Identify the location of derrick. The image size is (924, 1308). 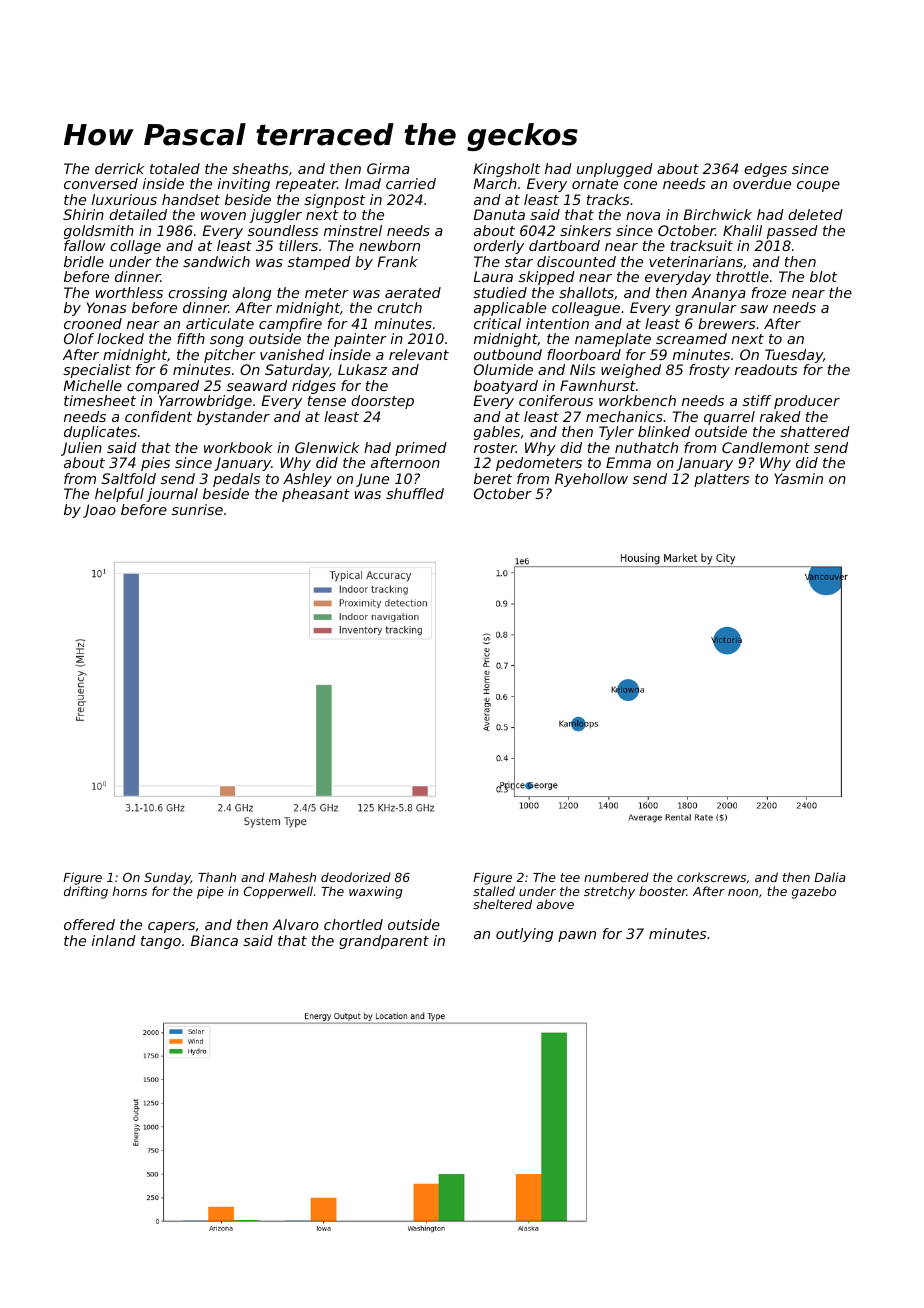
(119, 168).
